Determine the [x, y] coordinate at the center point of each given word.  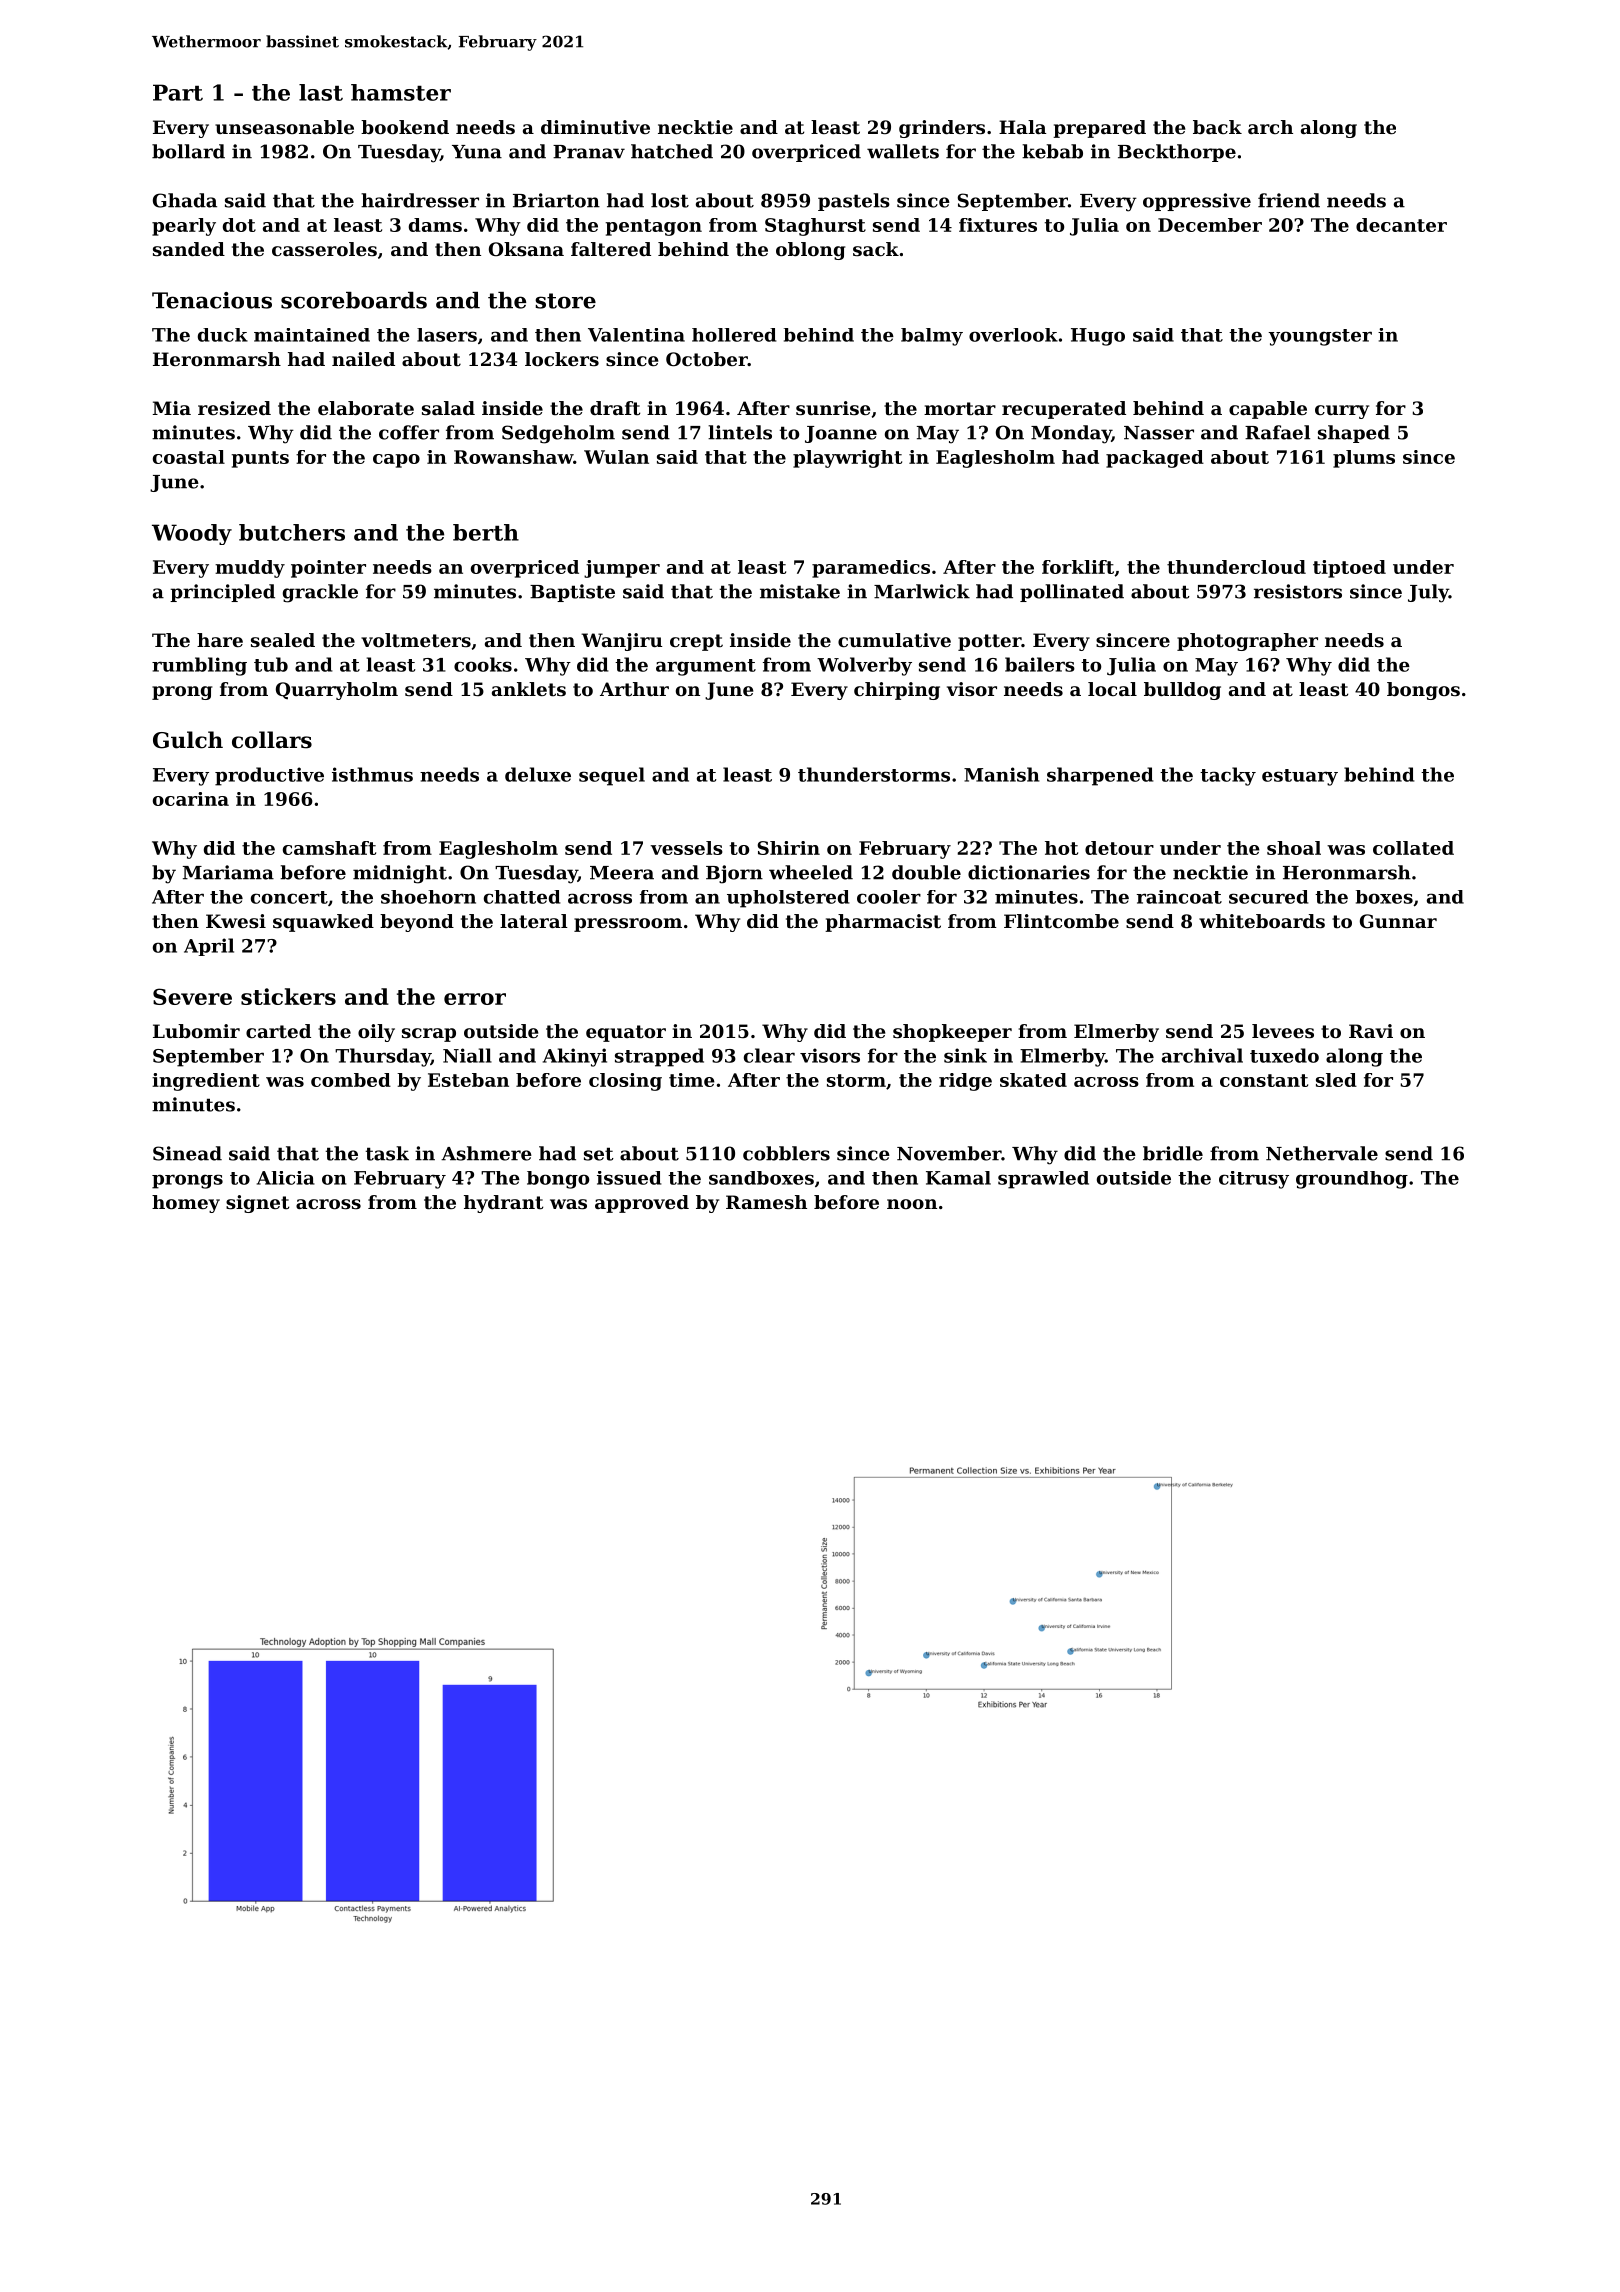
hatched [672, 151]
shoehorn [428, 897]
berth [486, 532]
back [1217, 127]
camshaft [329, 848]
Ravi [1371, 1031]
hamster [401, 92]
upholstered [788, 899]
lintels [740, 432]
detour [1119, 848]
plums [1364, 459]
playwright [847, 459]
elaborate [366, 408]
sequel [612, 776]
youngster [1320, 337]
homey [186, 1204]
